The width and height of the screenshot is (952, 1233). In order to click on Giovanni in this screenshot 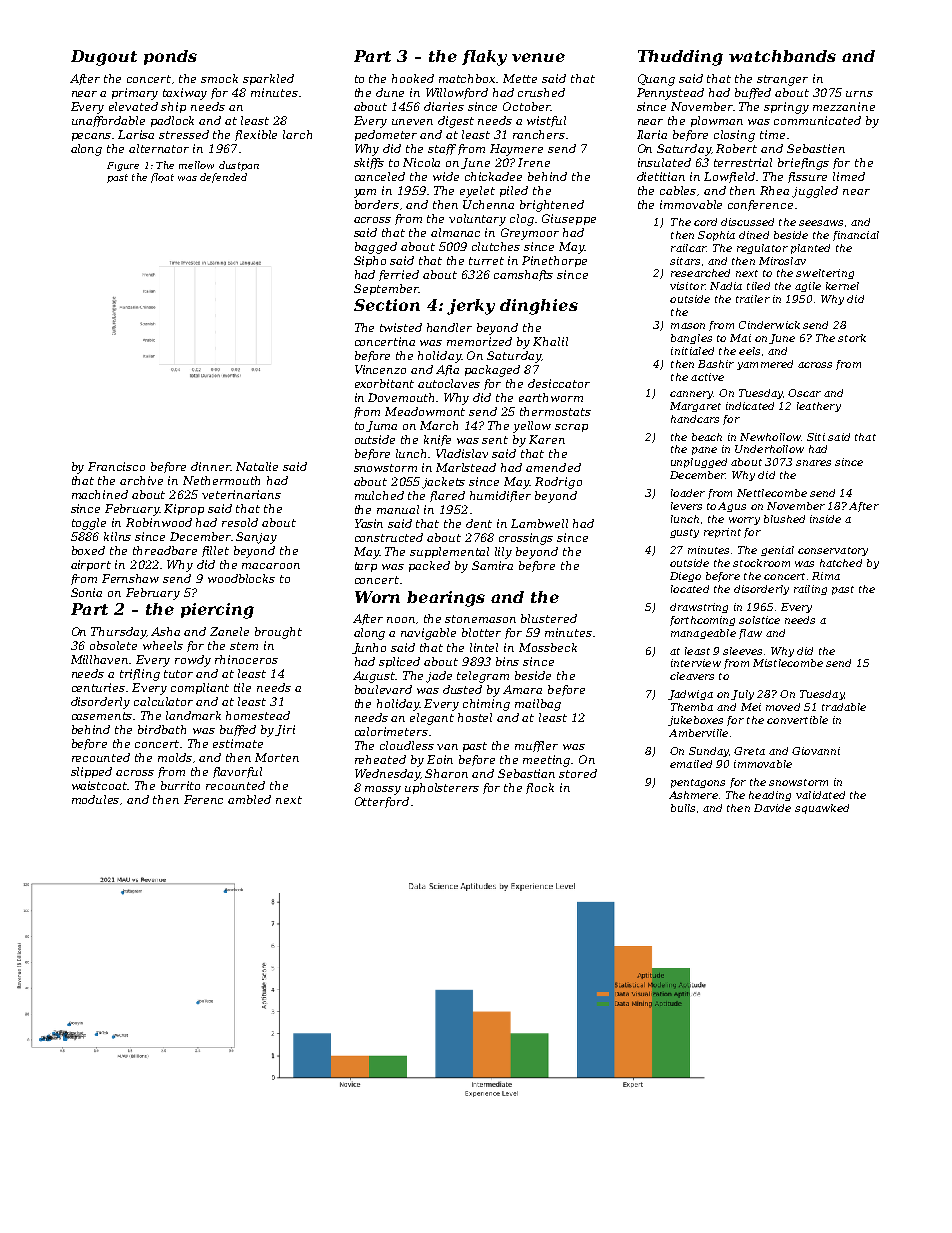, I will do `click(816, 751)`.
